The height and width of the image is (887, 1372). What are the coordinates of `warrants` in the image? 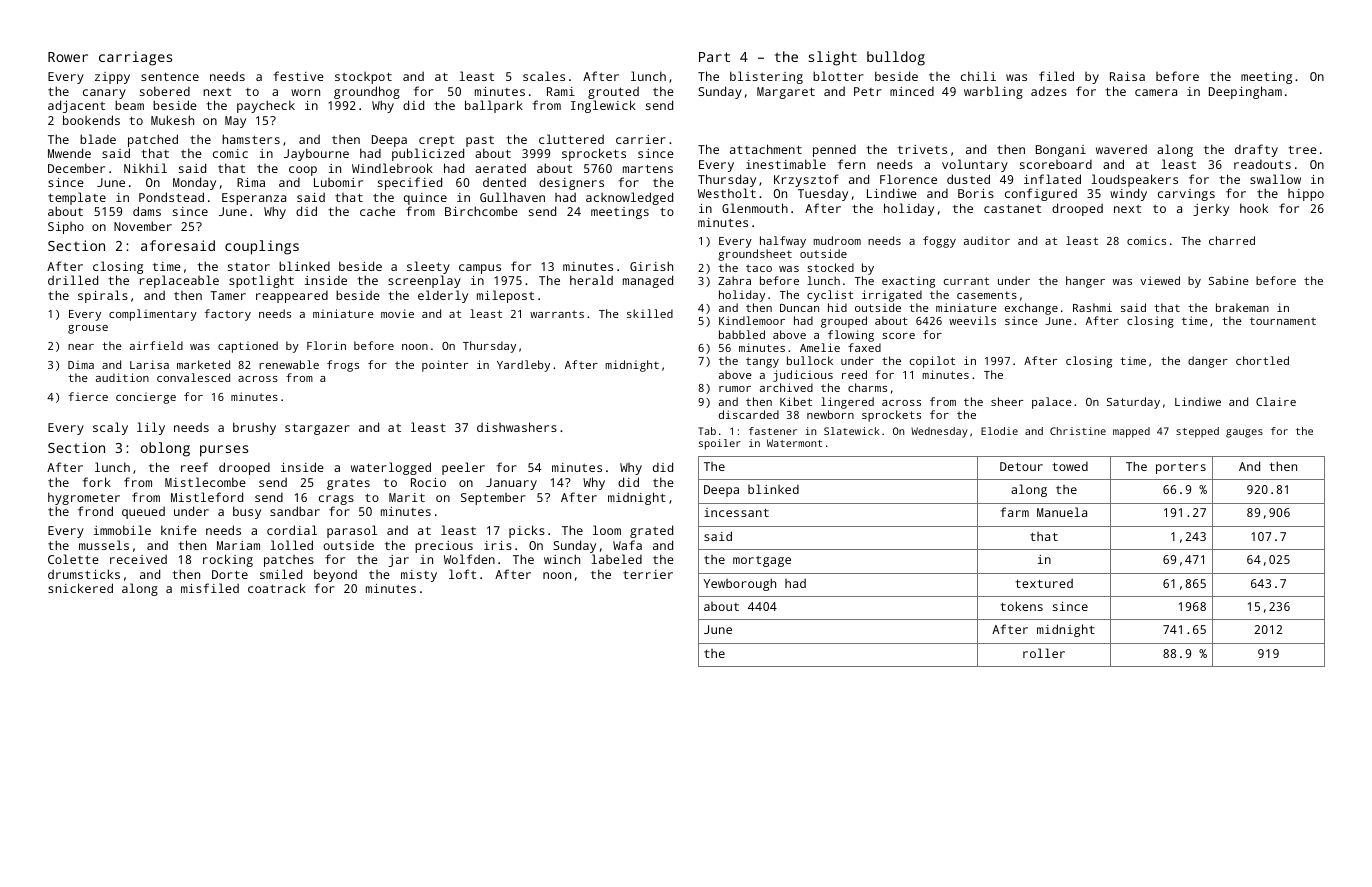 It's located at (557, 314).
